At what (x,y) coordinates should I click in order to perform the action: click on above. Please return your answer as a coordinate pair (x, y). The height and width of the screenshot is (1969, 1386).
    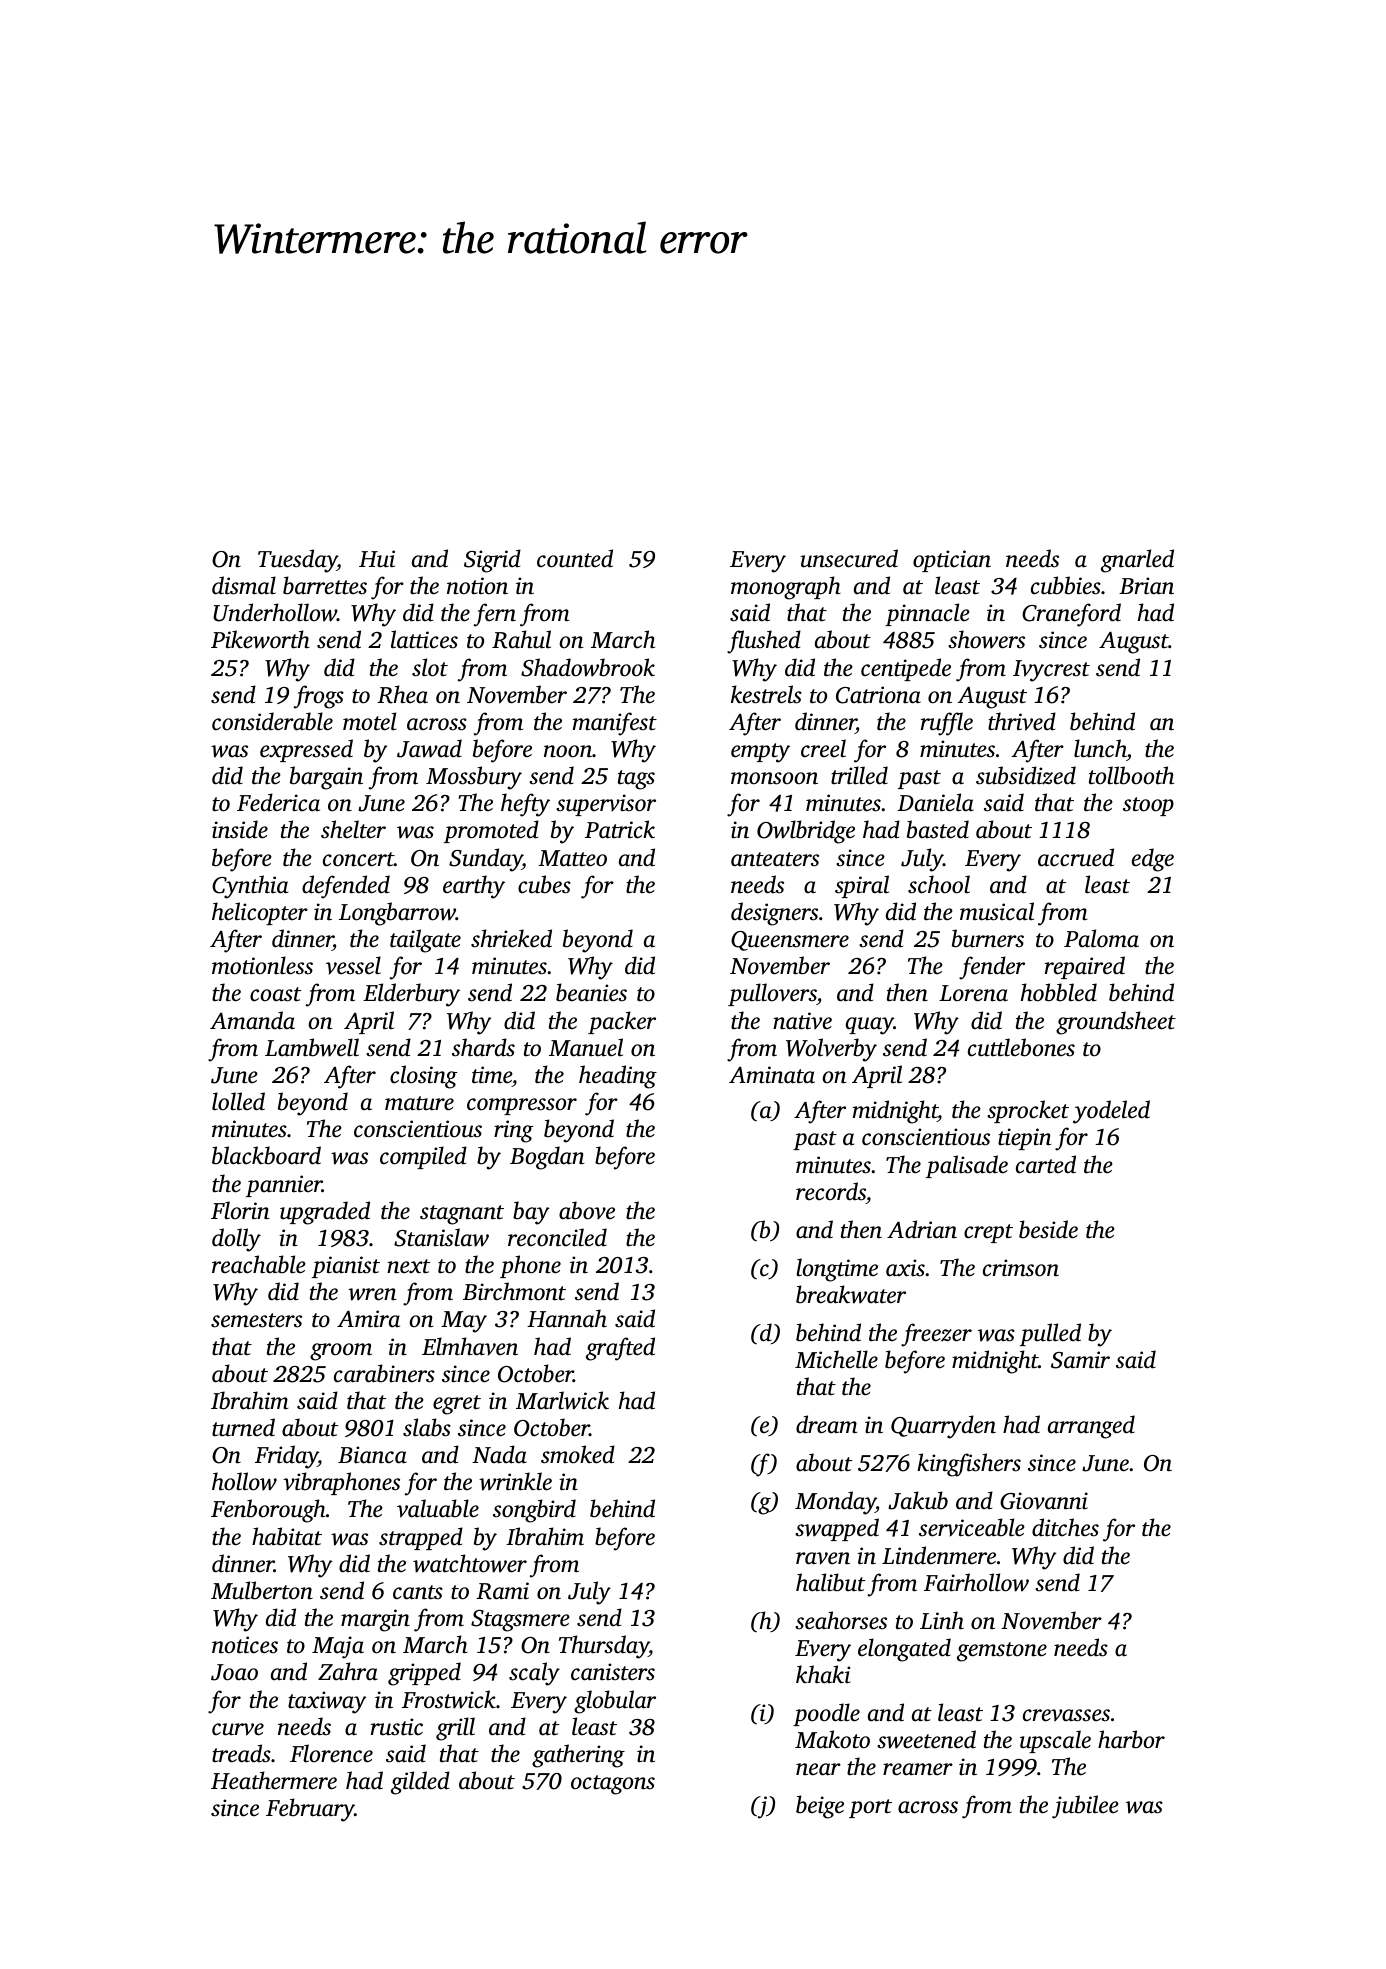
    Looking at the image, I should click on (587, 1210).
